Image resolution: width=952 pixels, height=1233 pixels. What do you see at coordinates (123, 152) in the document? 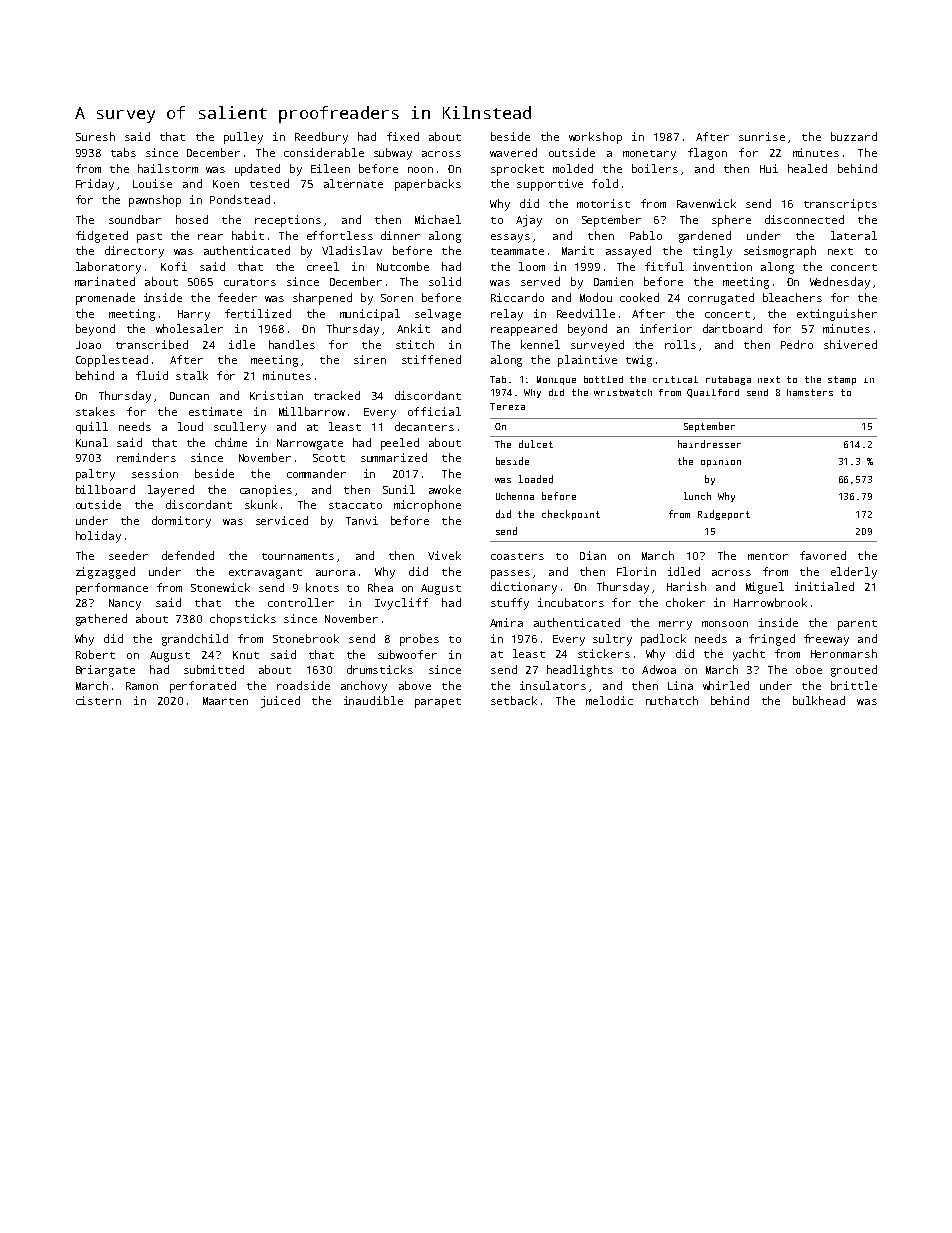
I see `tabs` at bounding box center [123, 152].
